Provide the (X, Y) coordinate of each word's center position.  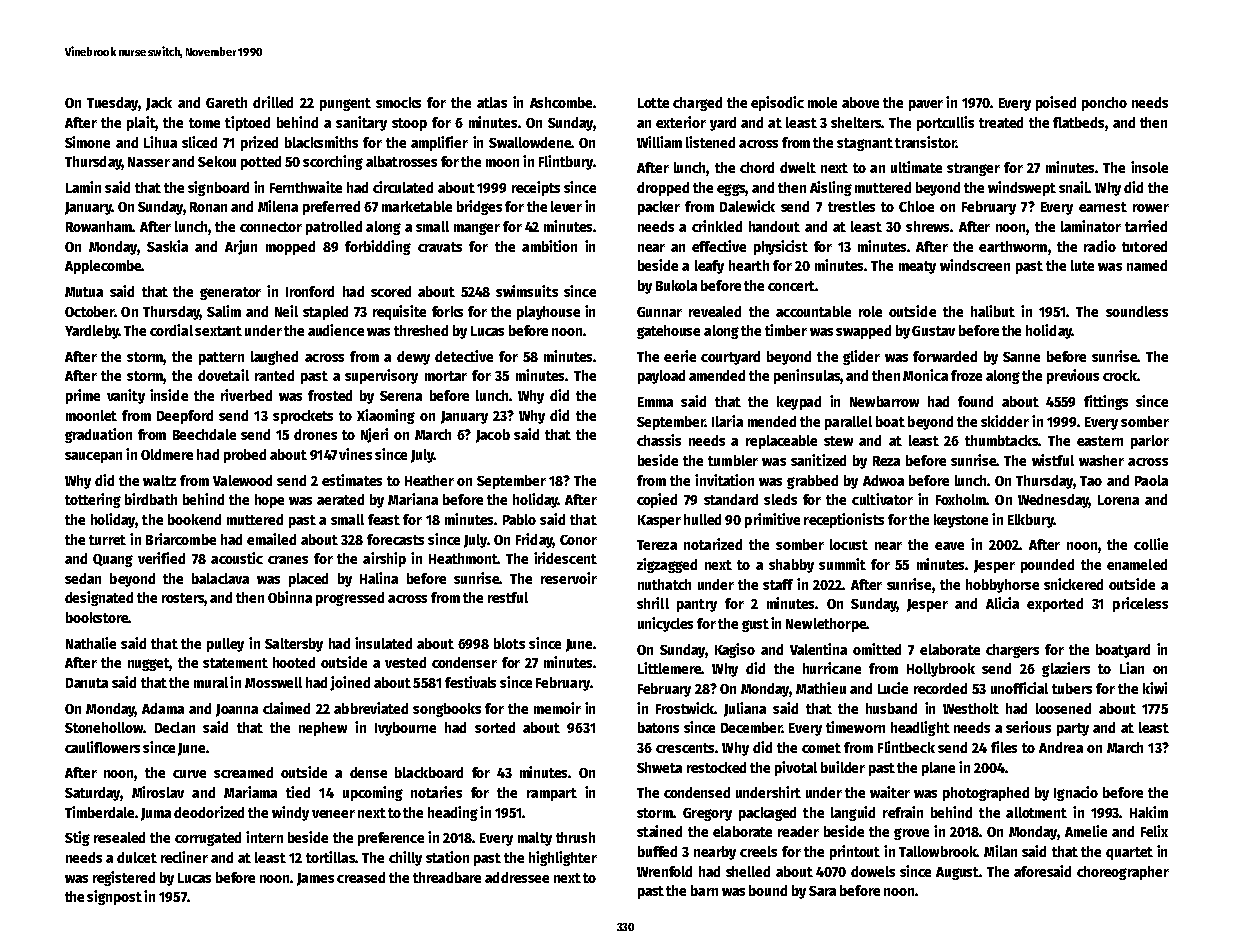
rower (1151, 208)
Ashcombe (561, 102)
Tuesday (112, 104)
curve (189, 774)
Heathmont (463, 558)
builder (843, 767)
